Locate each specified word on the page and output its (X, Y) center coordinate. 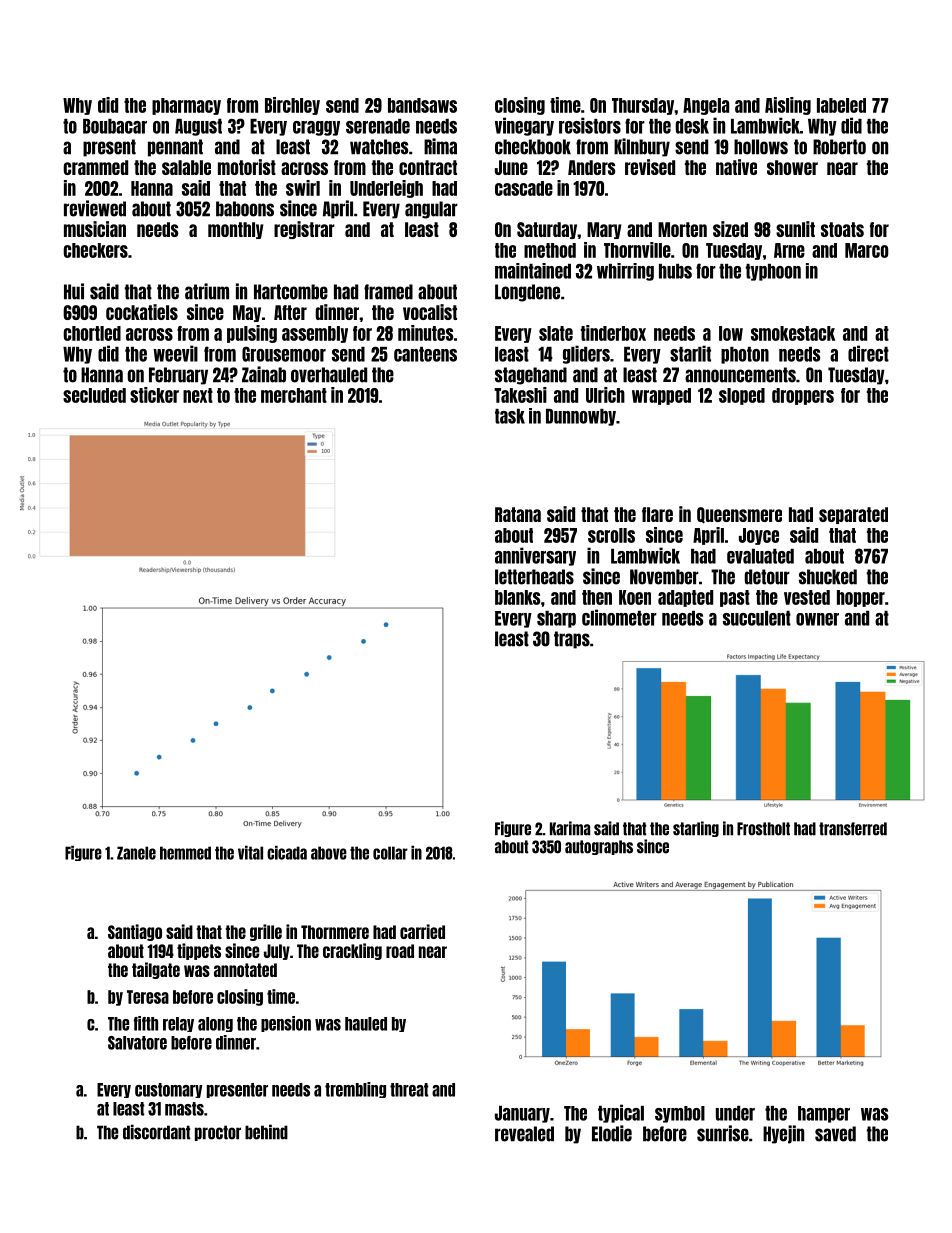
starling (696, 829)
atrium (207, 291)
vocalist (430, 312)
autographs (599, 847)
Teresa (148, 997)
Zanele (136, 853)
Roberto (839, 147)
